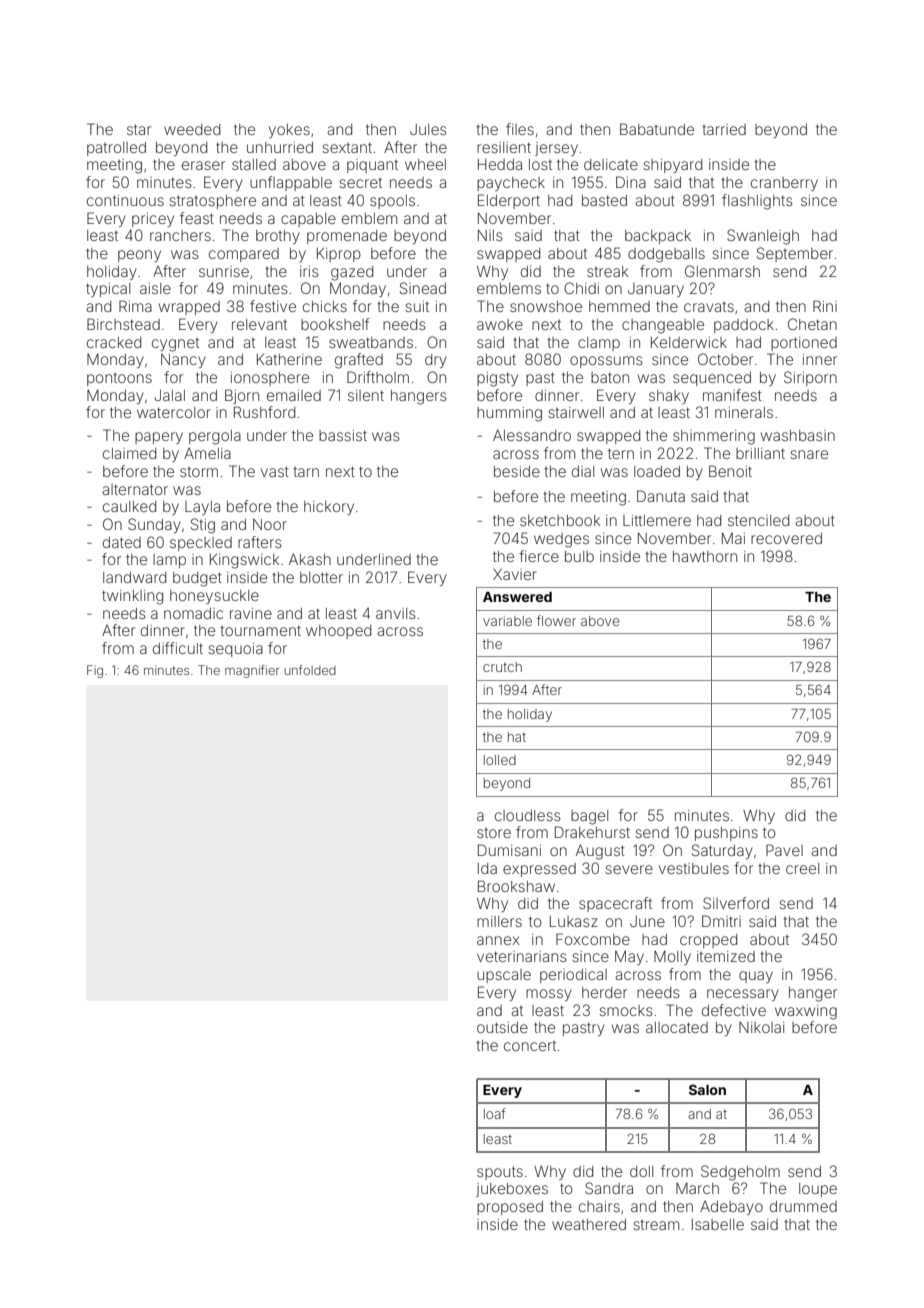 The image size is (924, 1308). Describe the element at coordinates (498, 940) in the screenshot. I see `annex` at that location.
